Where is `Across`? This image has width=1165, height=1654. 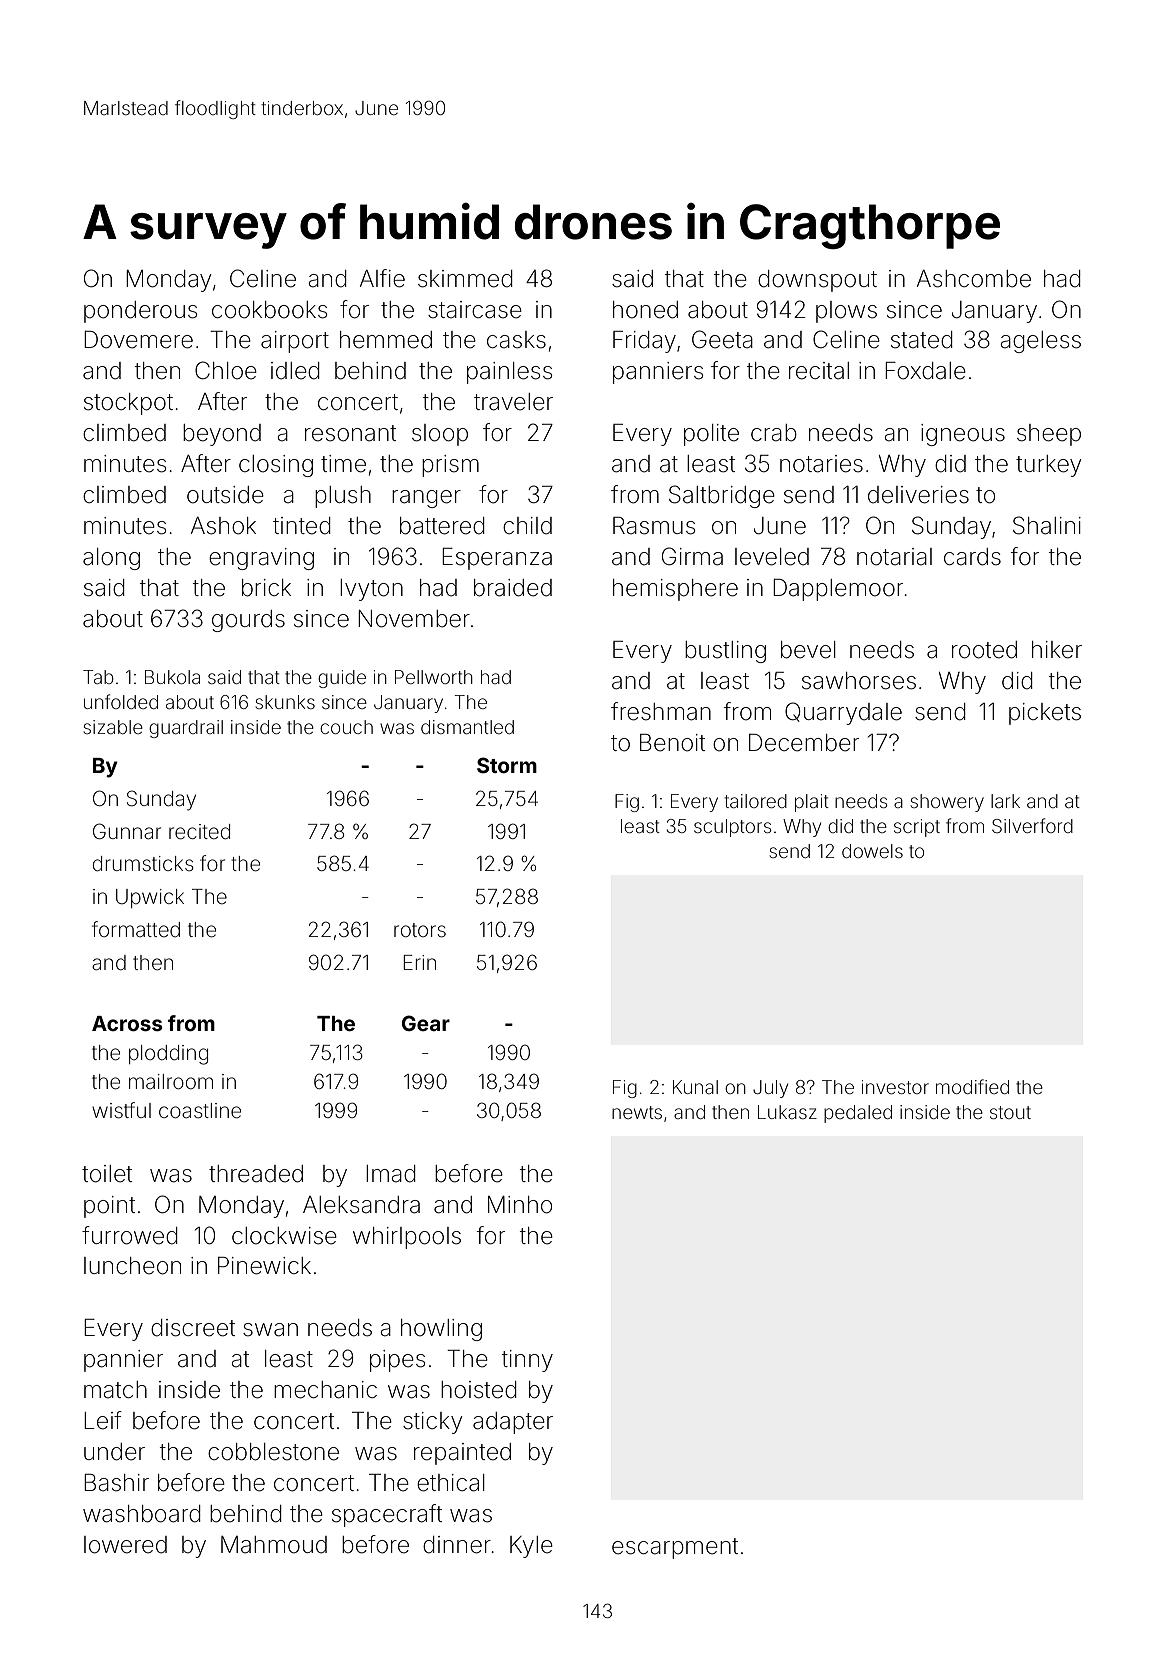
Across is located at coordinates (127, 1023).
